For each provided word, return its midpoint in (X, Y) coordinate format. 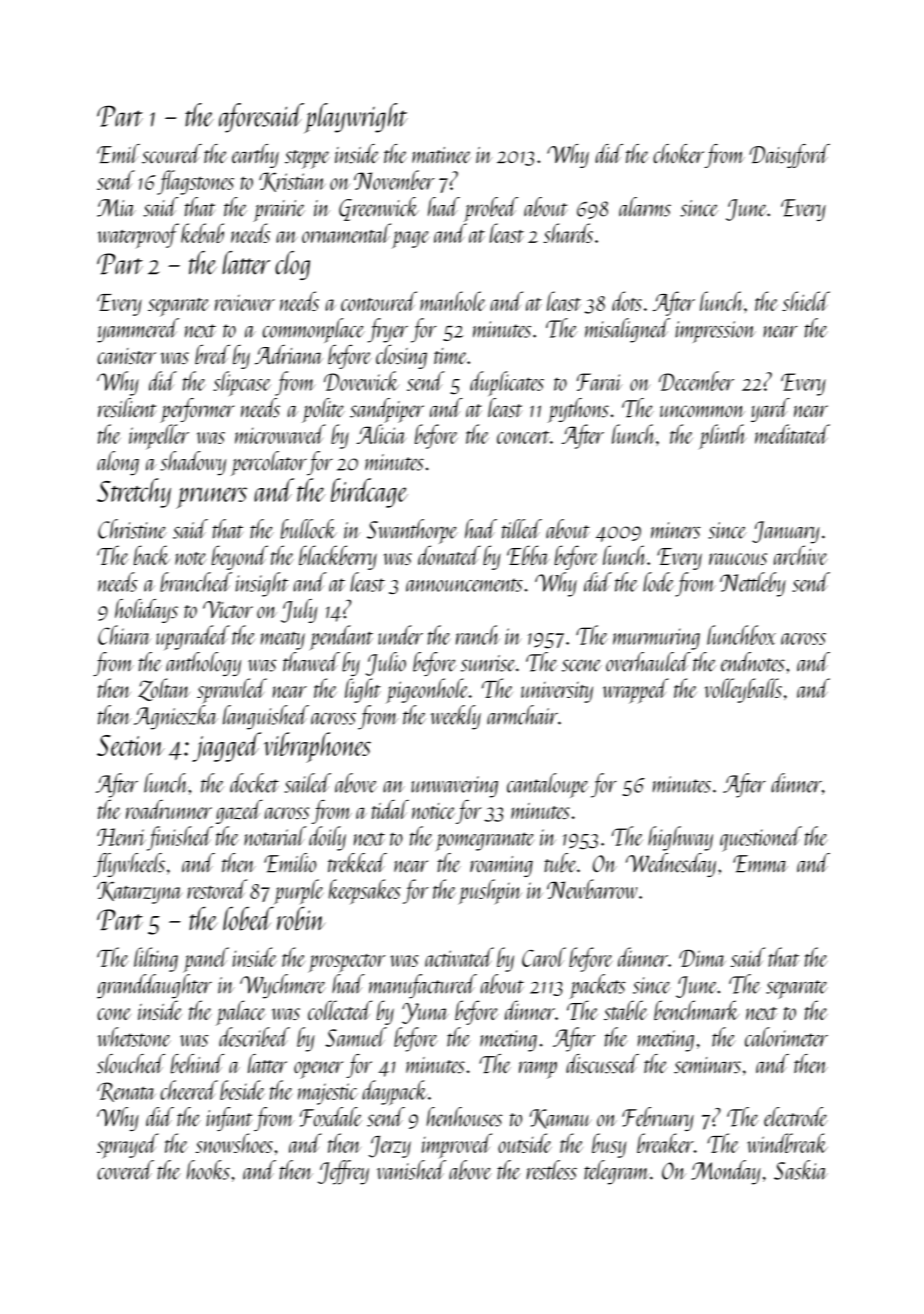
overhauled (648, 662)
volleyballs (743, 690)
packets (598, 986)
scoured (172, 154)
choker (678, 154)
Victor (228, 610)
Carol (544, 957)
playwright (356, 118)
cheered (189, 1090)
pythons (578, 410)
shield (806, 301)
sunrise (488, 663)
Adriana (289, 355)
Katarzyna (139, 893)
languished (266, 717)
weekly (455, 717)
